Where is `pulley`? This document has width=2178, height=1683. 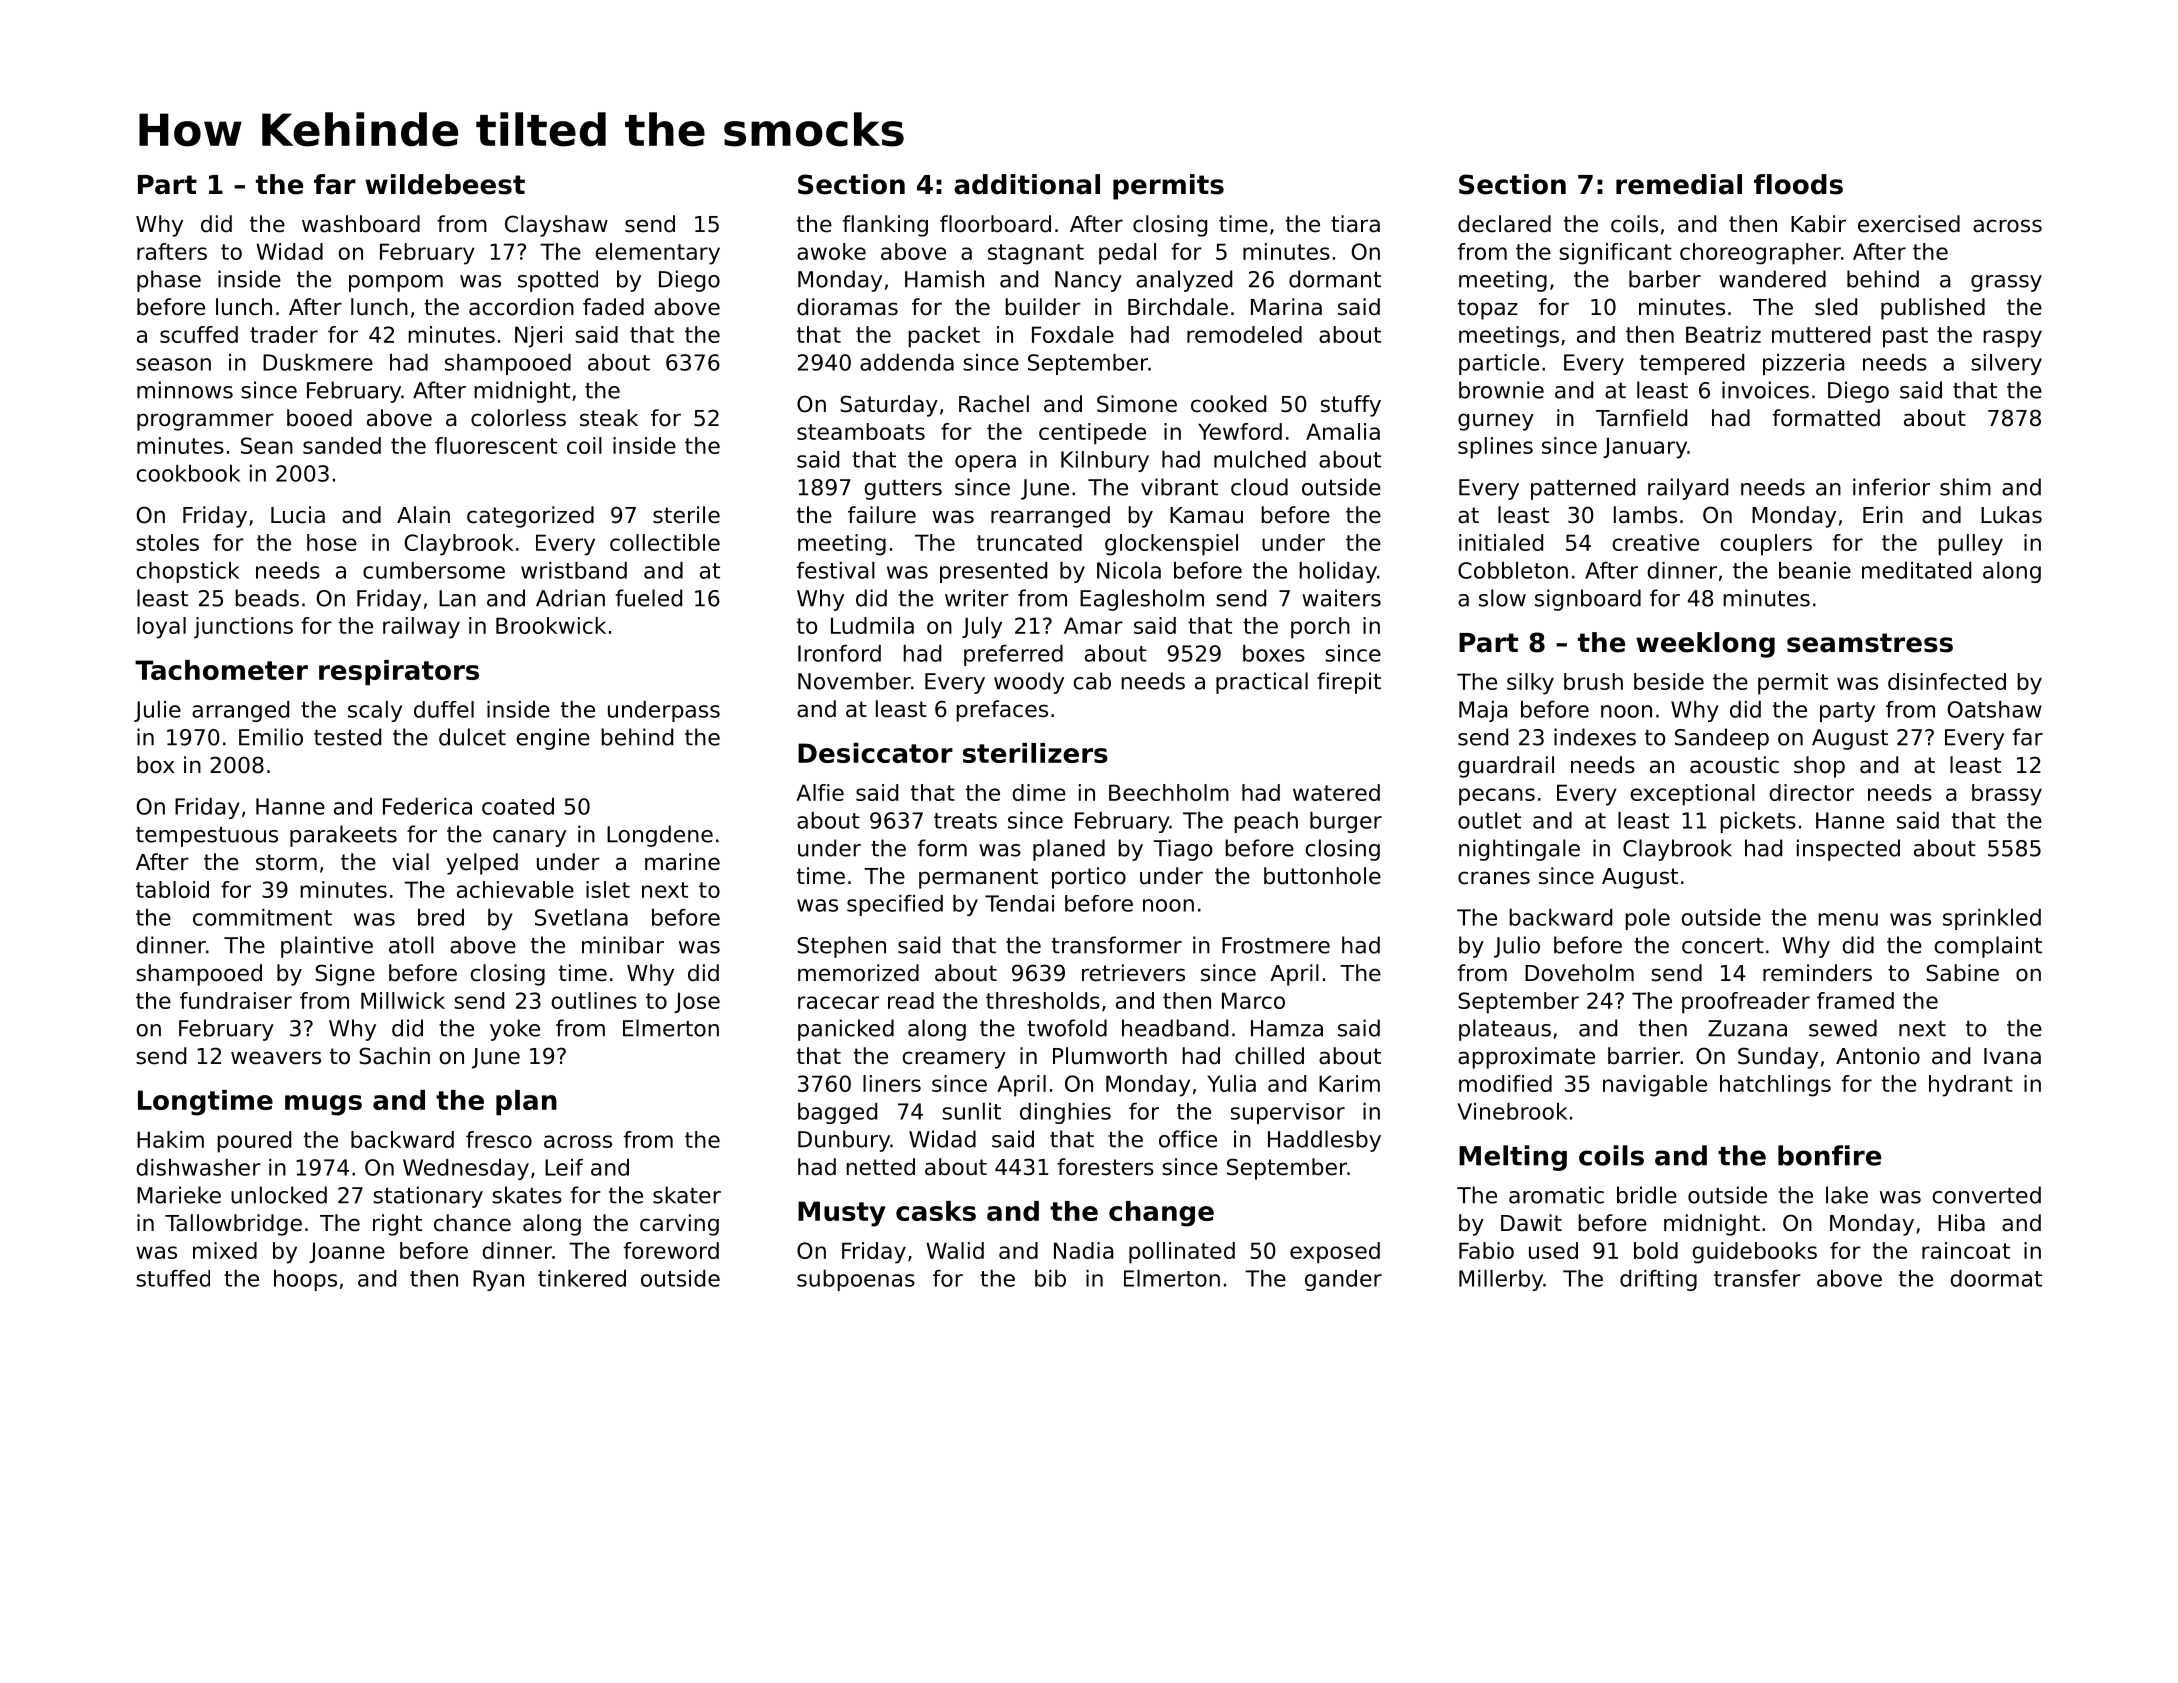
pulley is located at coordinates (1970, 545).
